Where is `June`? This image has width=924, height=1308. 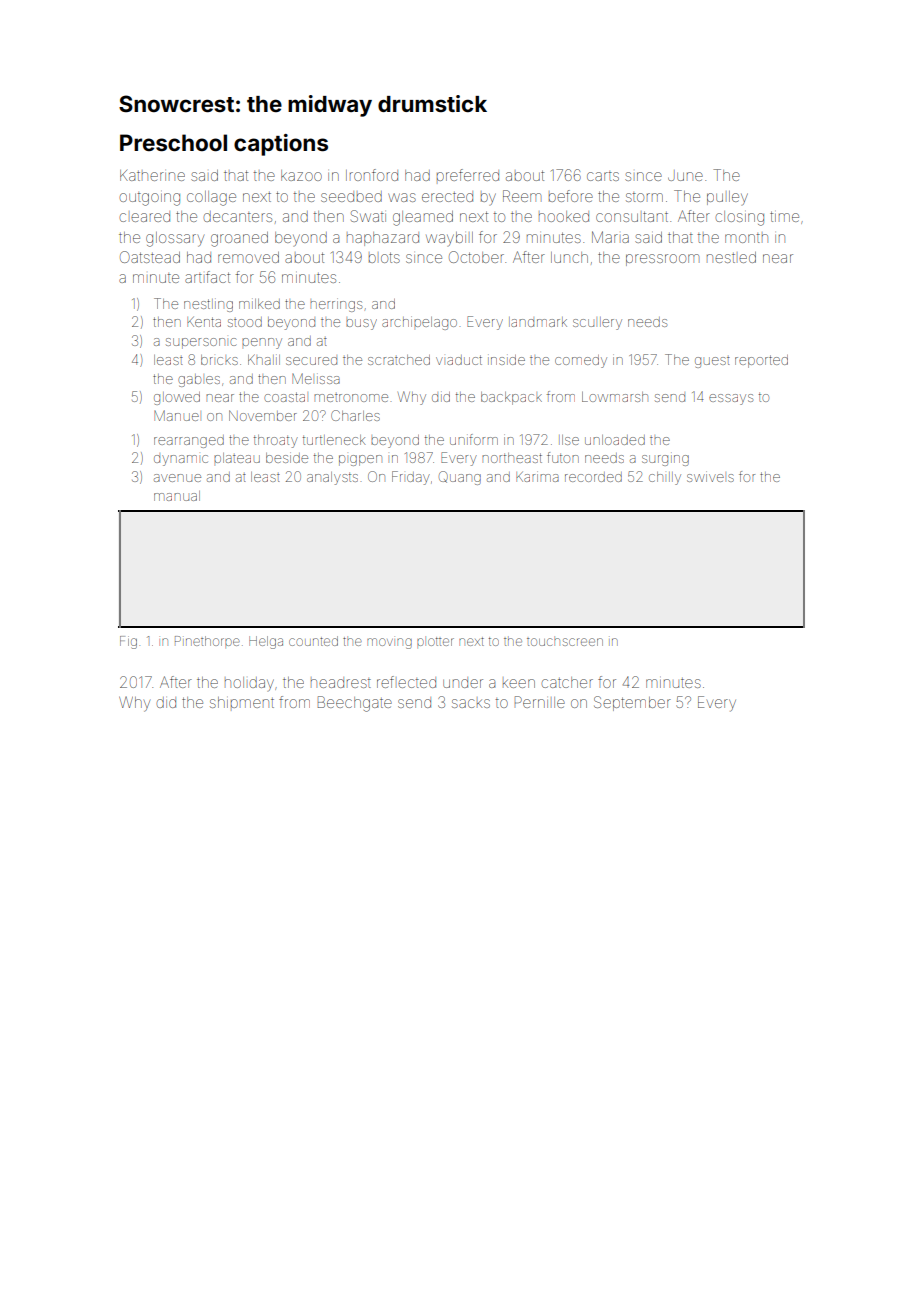 June is located at coordinates (685, 175).
